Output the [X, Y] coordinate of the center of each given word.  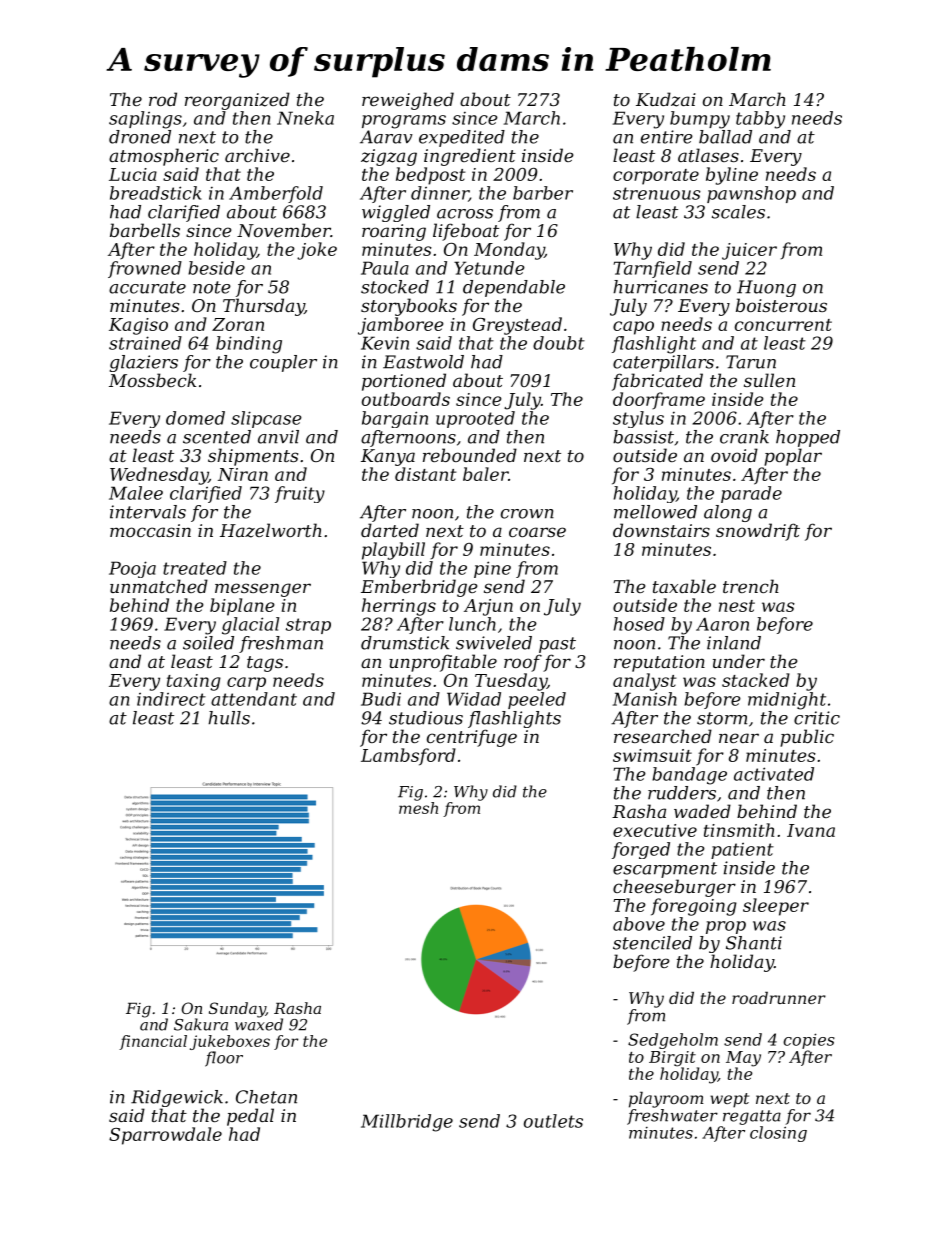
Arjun [488, 607]
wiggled [396, 213]
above [639, 924]
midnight [787, 701]
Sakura [201, 1024]
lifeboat [466, 232]
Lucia [133, 174]
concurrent [783, 325]
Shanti [754, 943]
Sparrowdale [165, 1136]
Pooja [132, 569]
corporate [656, 177]
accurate [147, 287]
